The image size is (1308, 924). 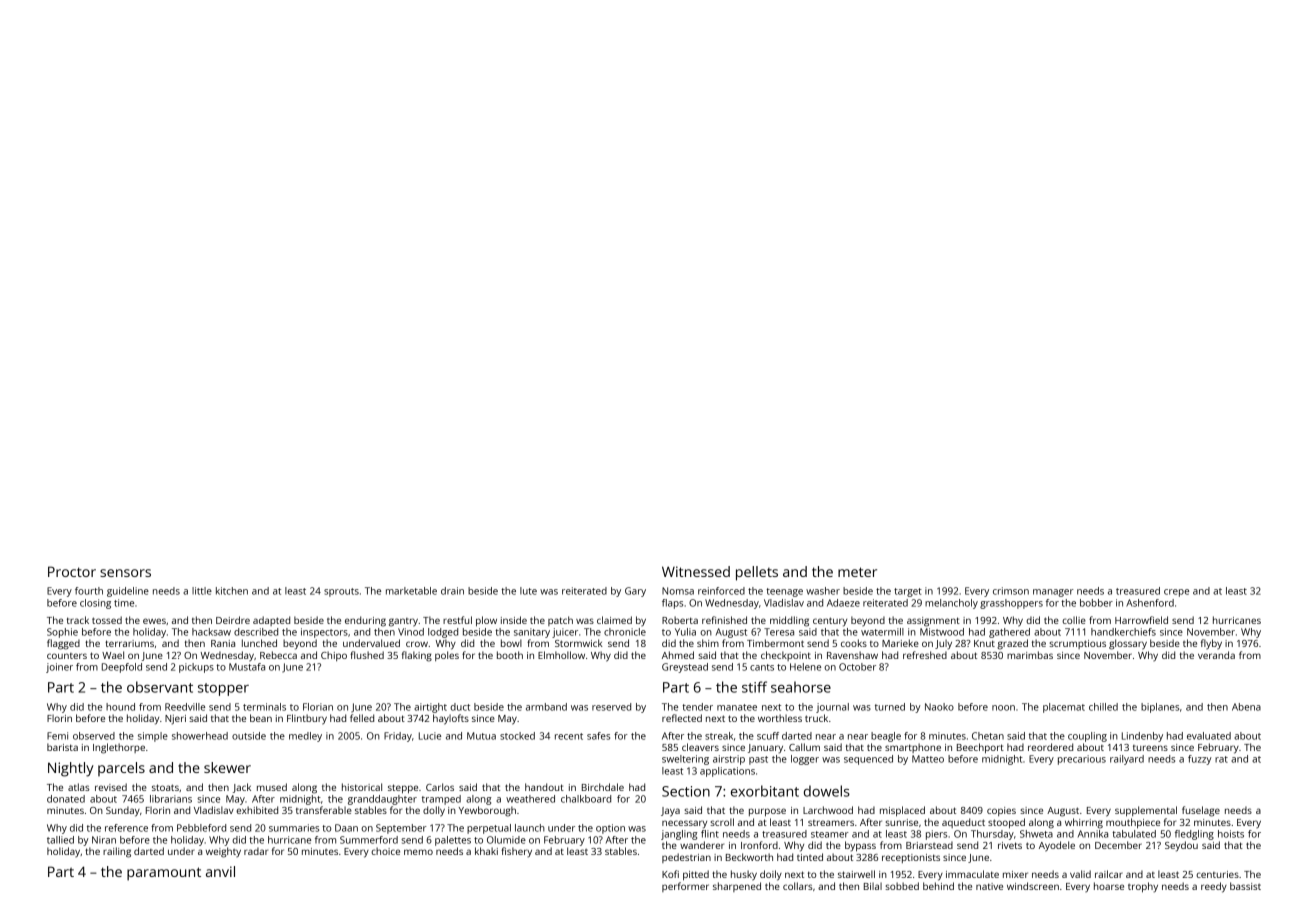 What do you see at coordinates (369, 840) in the screenshot?
I see `Summerford` at bounding box center [369, 840].
